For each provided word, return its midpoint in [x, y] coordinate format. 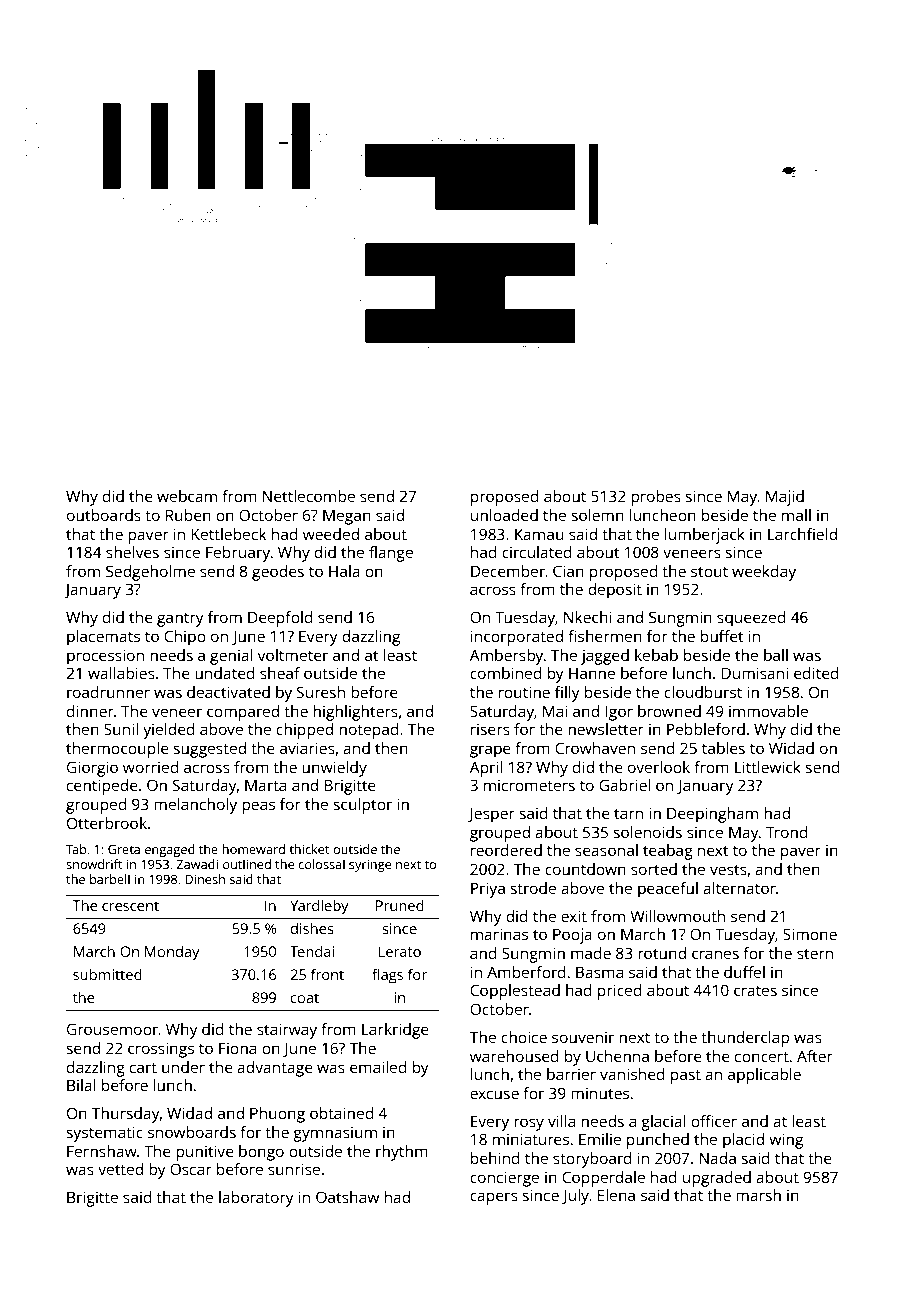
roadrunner [108, 692]
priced [620, 992]
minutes [600, 1093]
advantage [275, 1069]
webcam [187, 496]
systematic [104, 1134]
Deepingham [712, 815]
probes [656, 498]
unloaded [504, 515]
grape [490, 751]
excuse [494, 1094]
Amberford [526, 972]
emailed [378, 1067]
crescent [130, 906]
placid [743, 1141]
